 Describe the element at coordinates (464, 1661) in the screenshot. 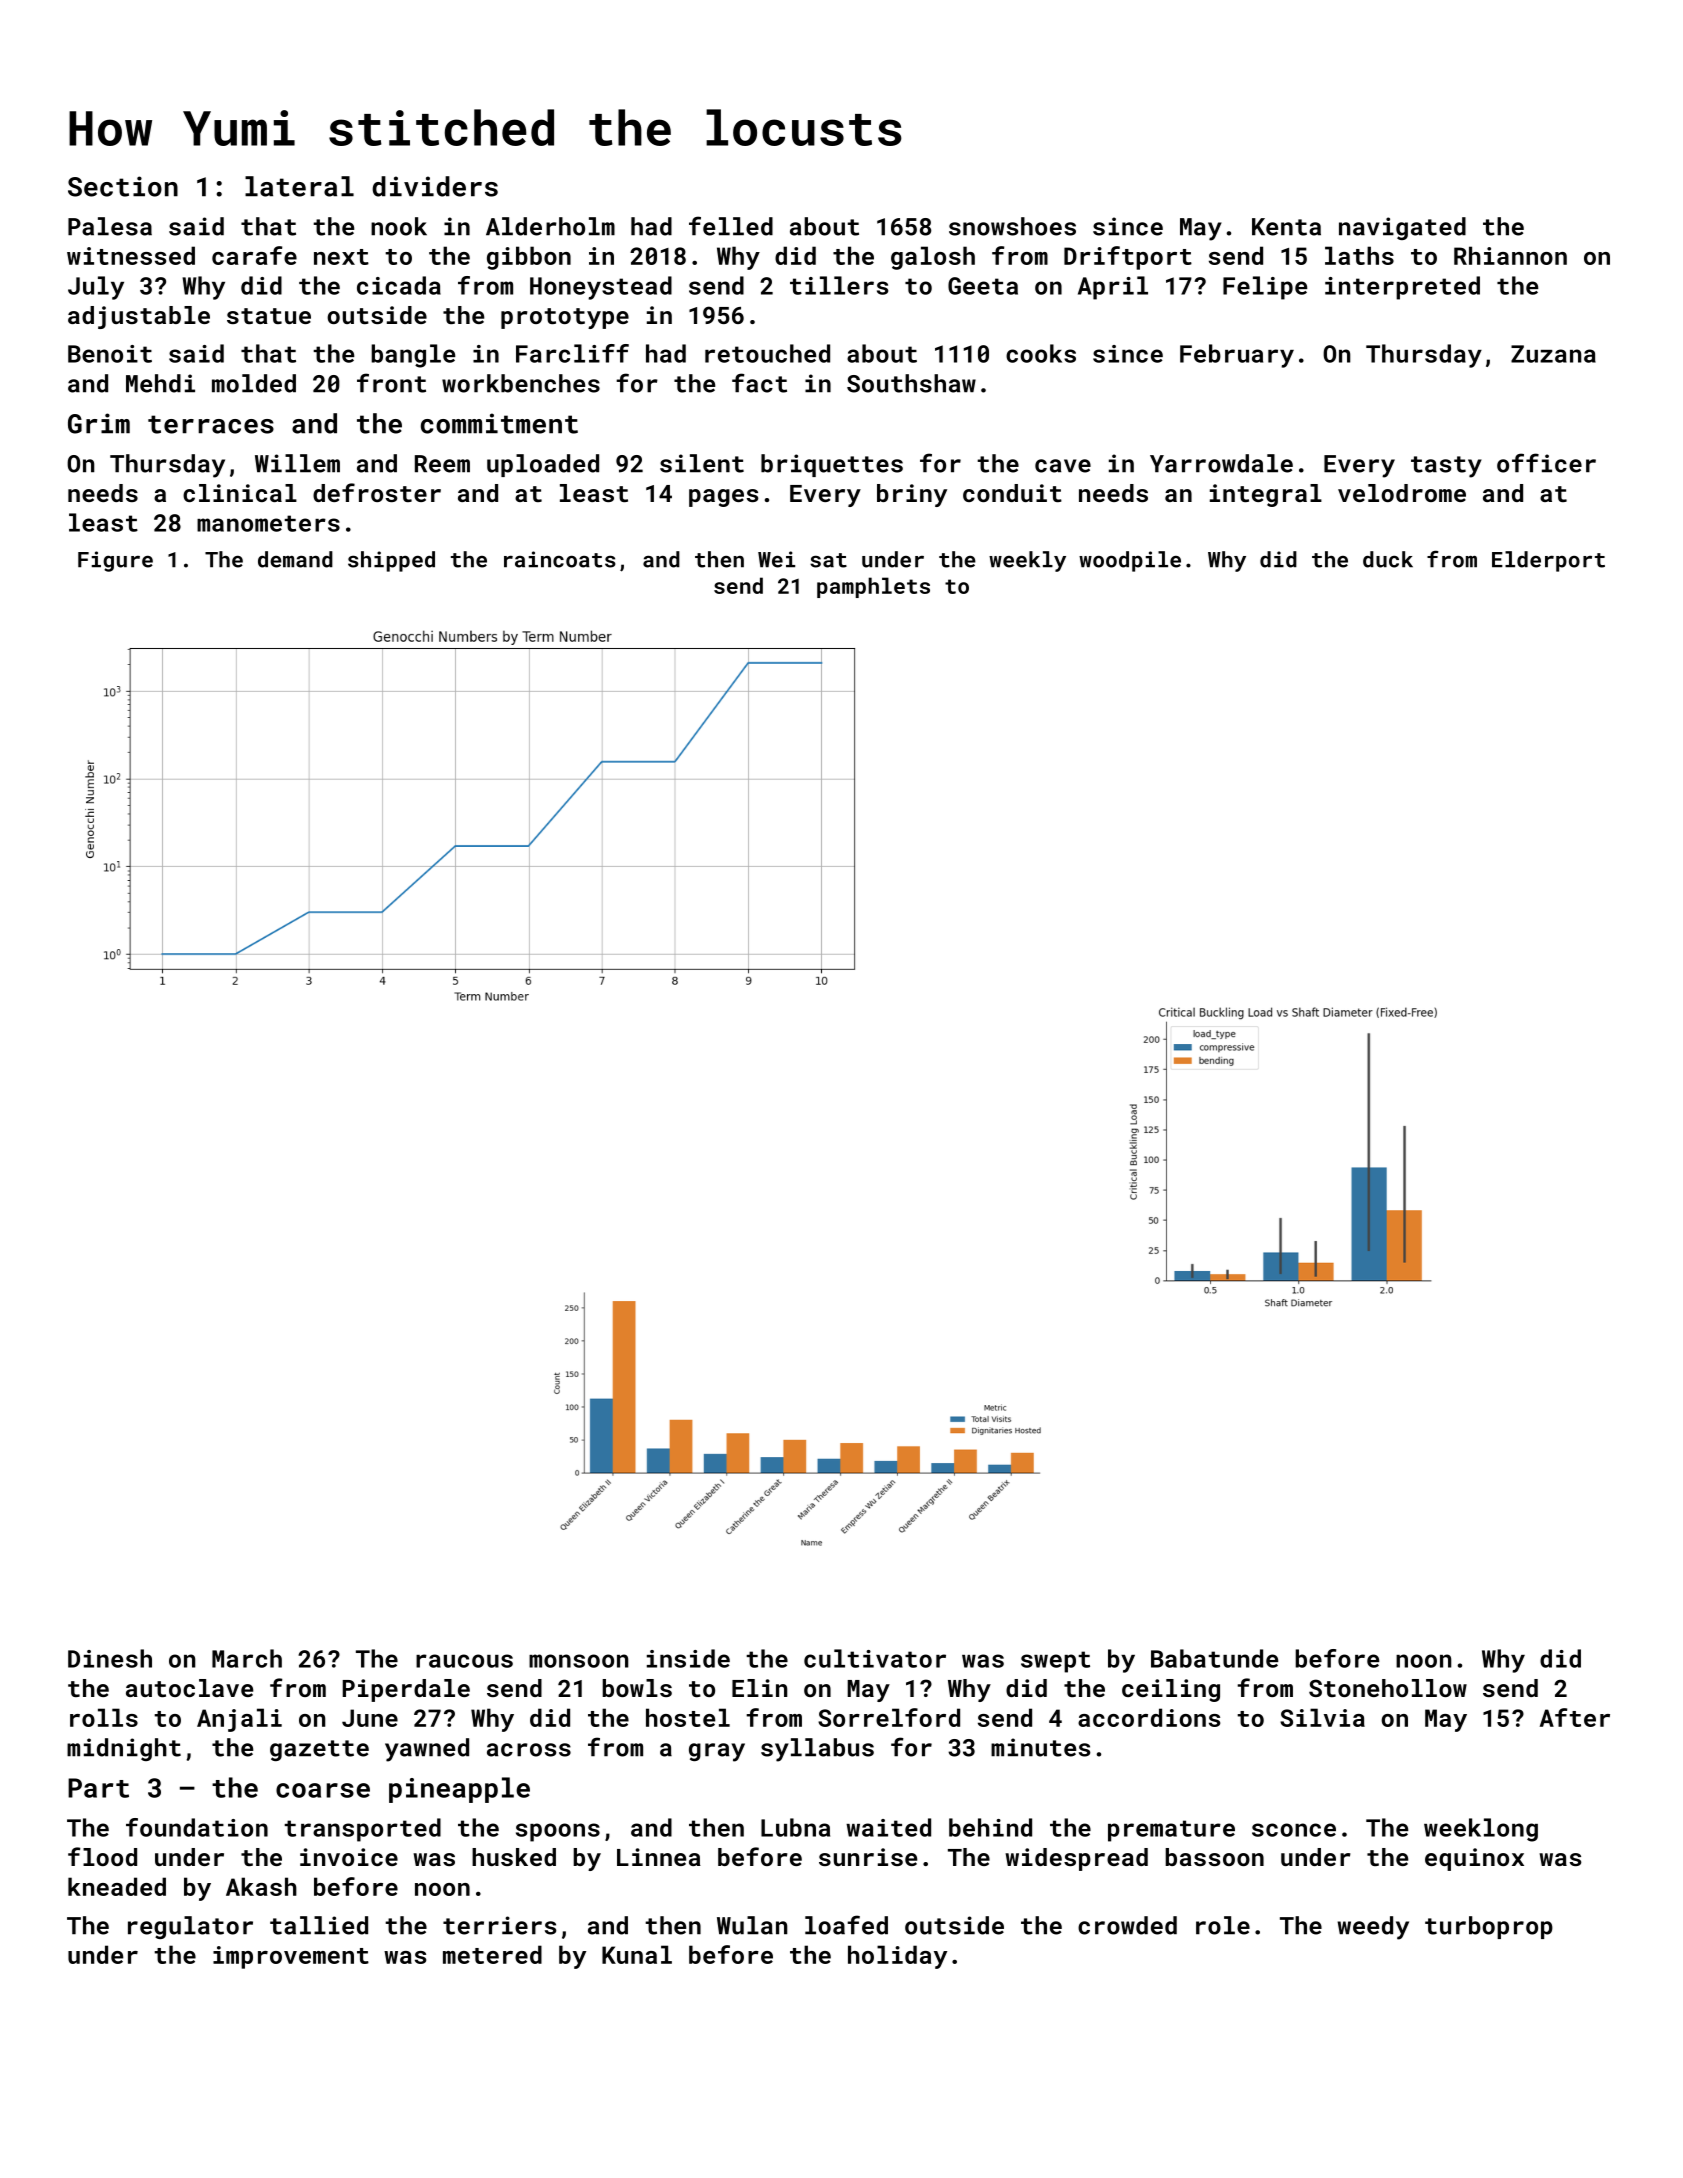

I see `raucous` at that location.
